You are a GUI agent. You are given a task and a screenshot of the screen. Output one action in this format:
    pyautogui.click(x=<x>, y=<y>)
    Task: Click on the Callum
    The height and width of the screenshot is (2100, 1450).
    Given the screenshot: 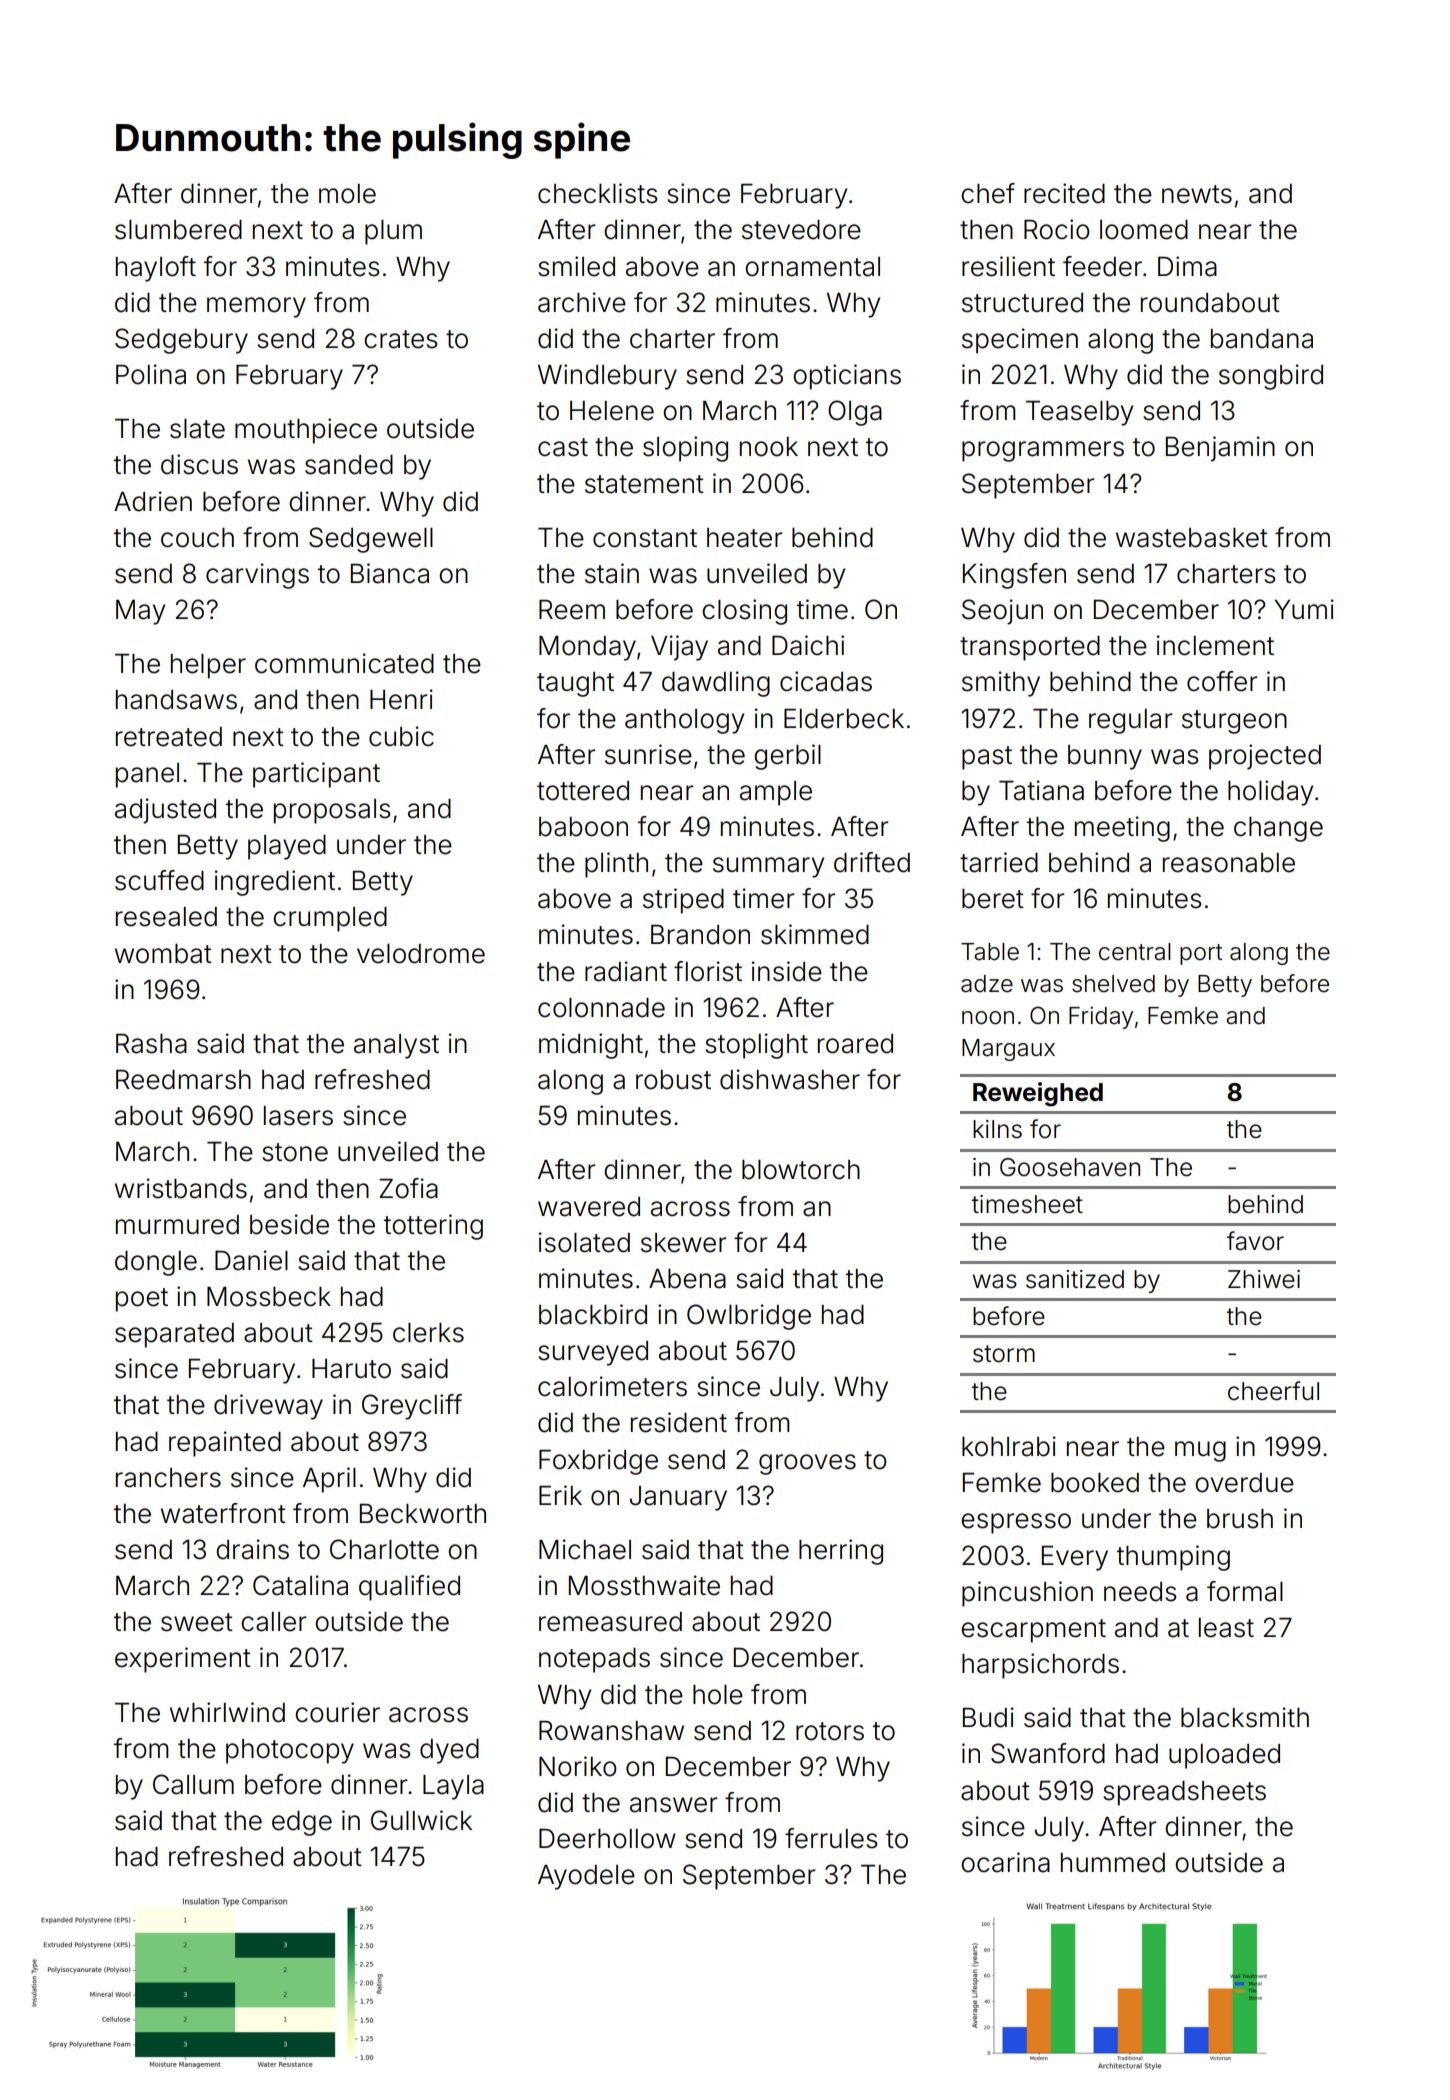 What is the action you would take?
    pyautogui.click(x=193, y=1784)
